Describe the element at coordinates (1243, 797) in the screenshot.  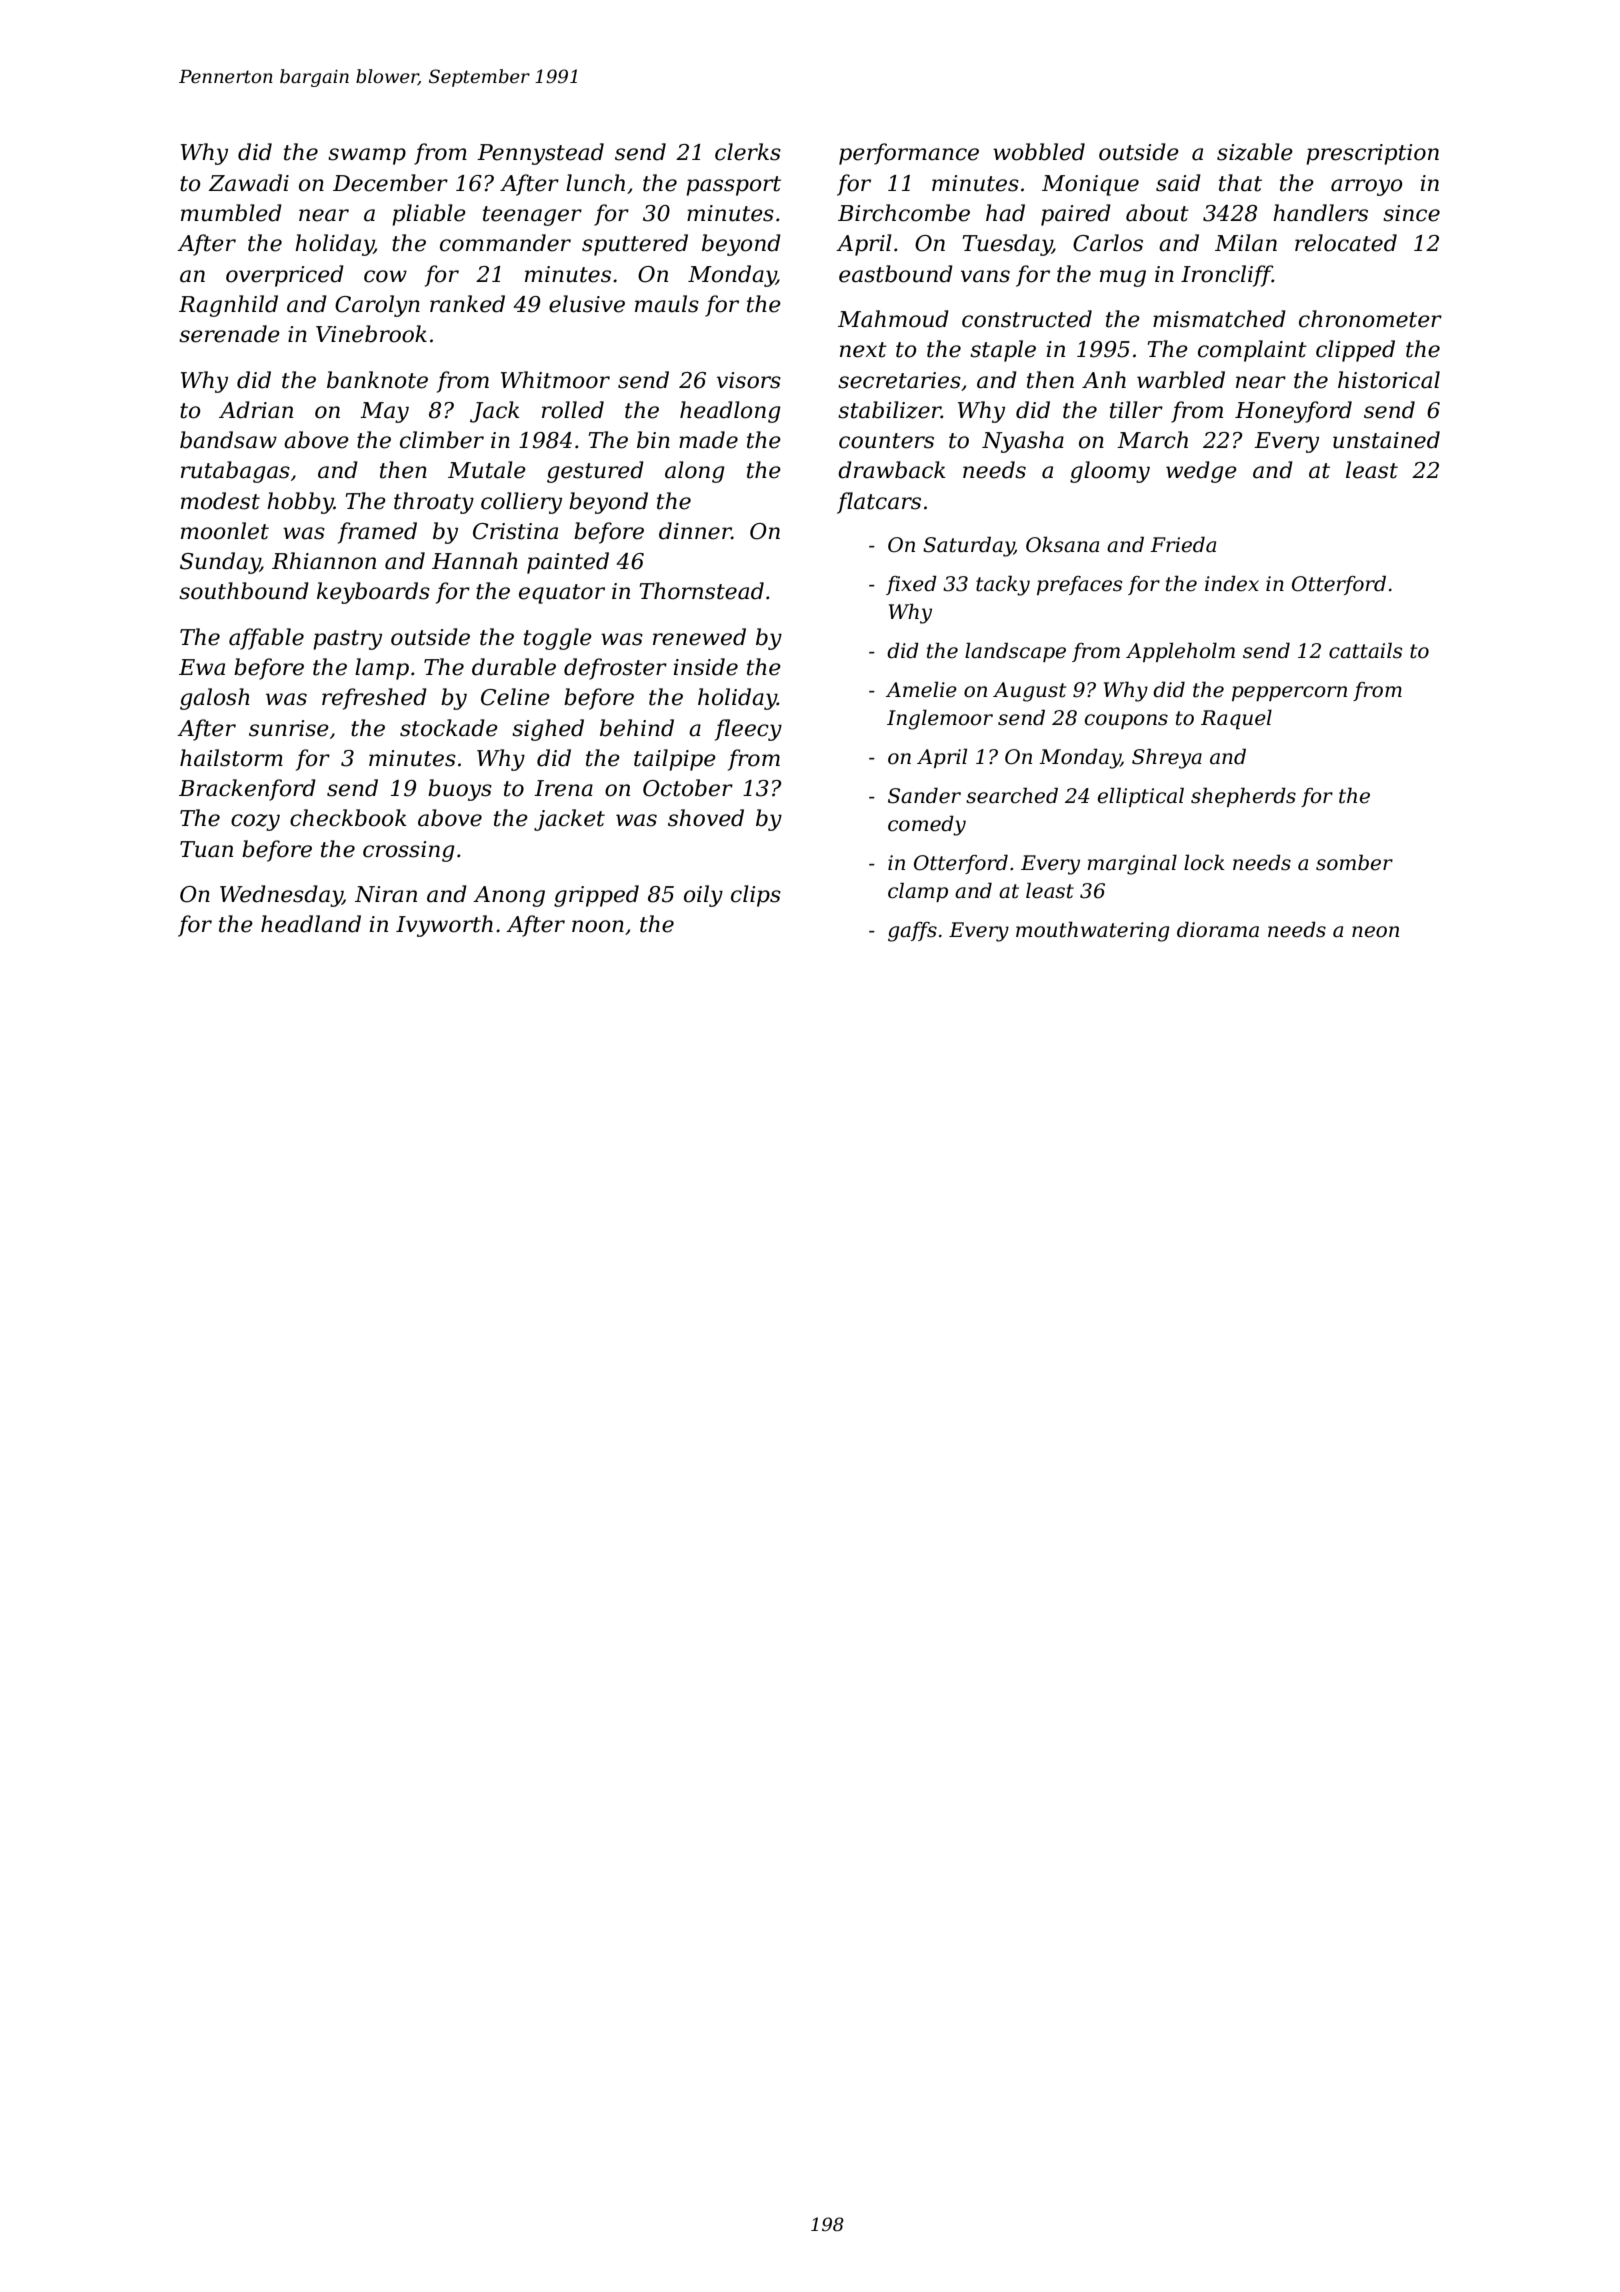
I see `shepherds` at that location.
